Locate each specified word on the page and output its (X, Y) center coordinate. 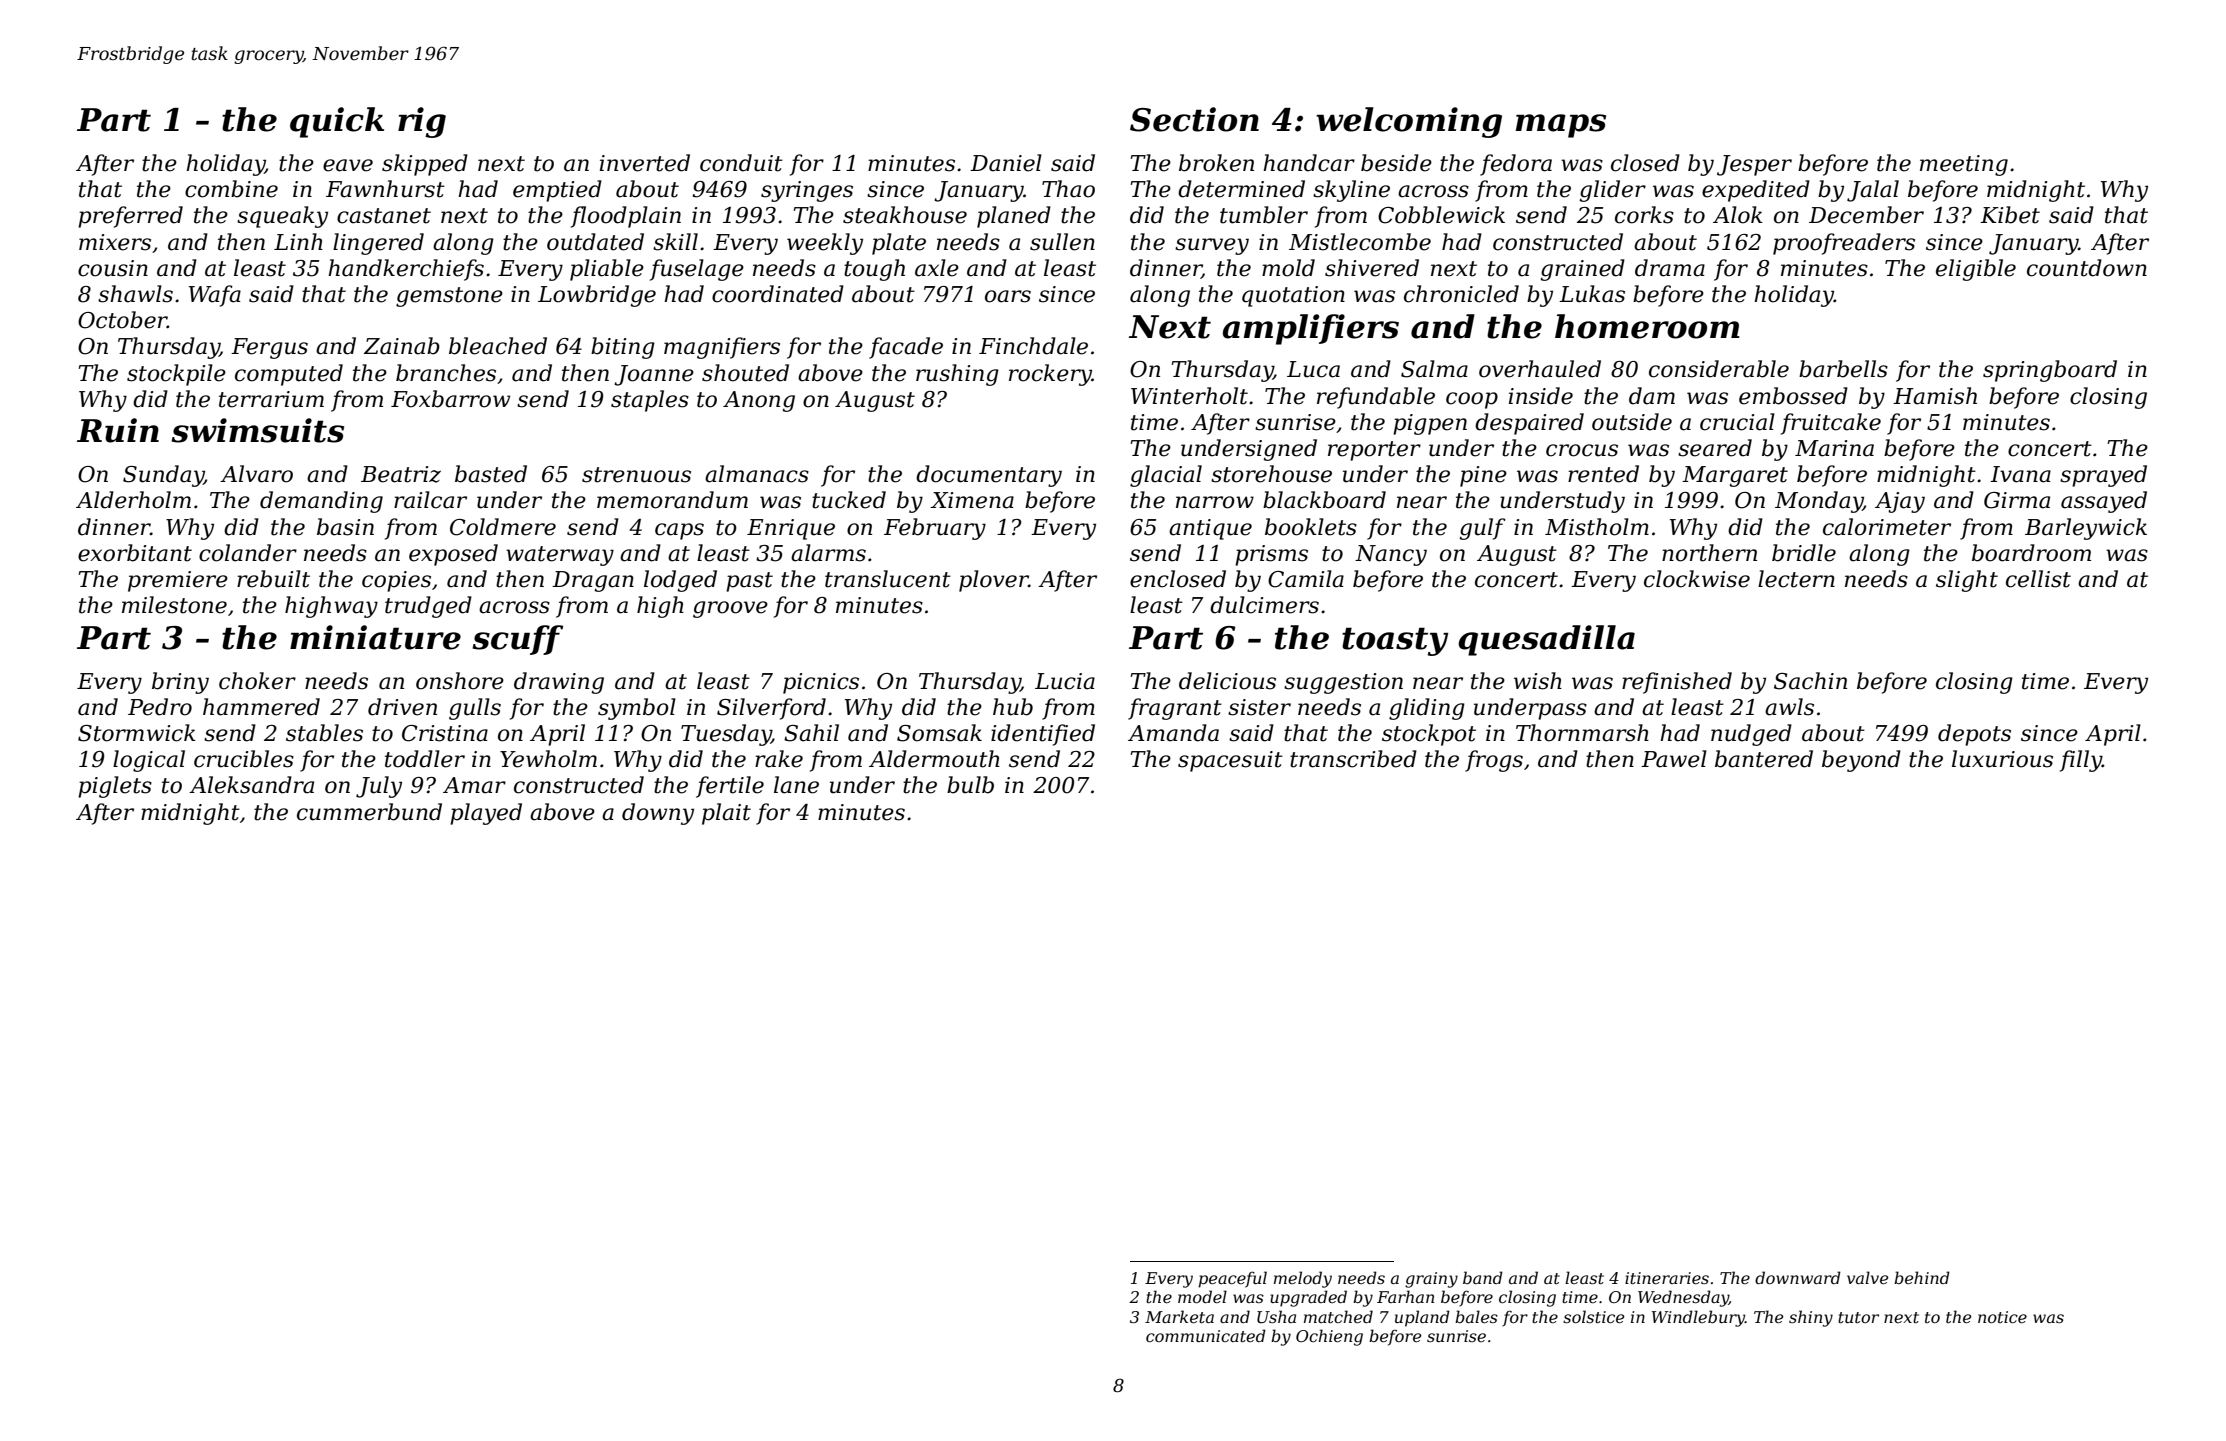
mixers (115, 242)
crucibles (244, 759)
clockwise (1697, 579)
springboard (2050, 371)
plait (726, 814)
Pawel (1674, 759)
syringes (807, 191)
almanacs (757, 474)
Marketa (1179, 1316)
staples (650, 401)
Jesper (1754, 165)
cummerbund (369, 812)
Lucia (1065, 681)
